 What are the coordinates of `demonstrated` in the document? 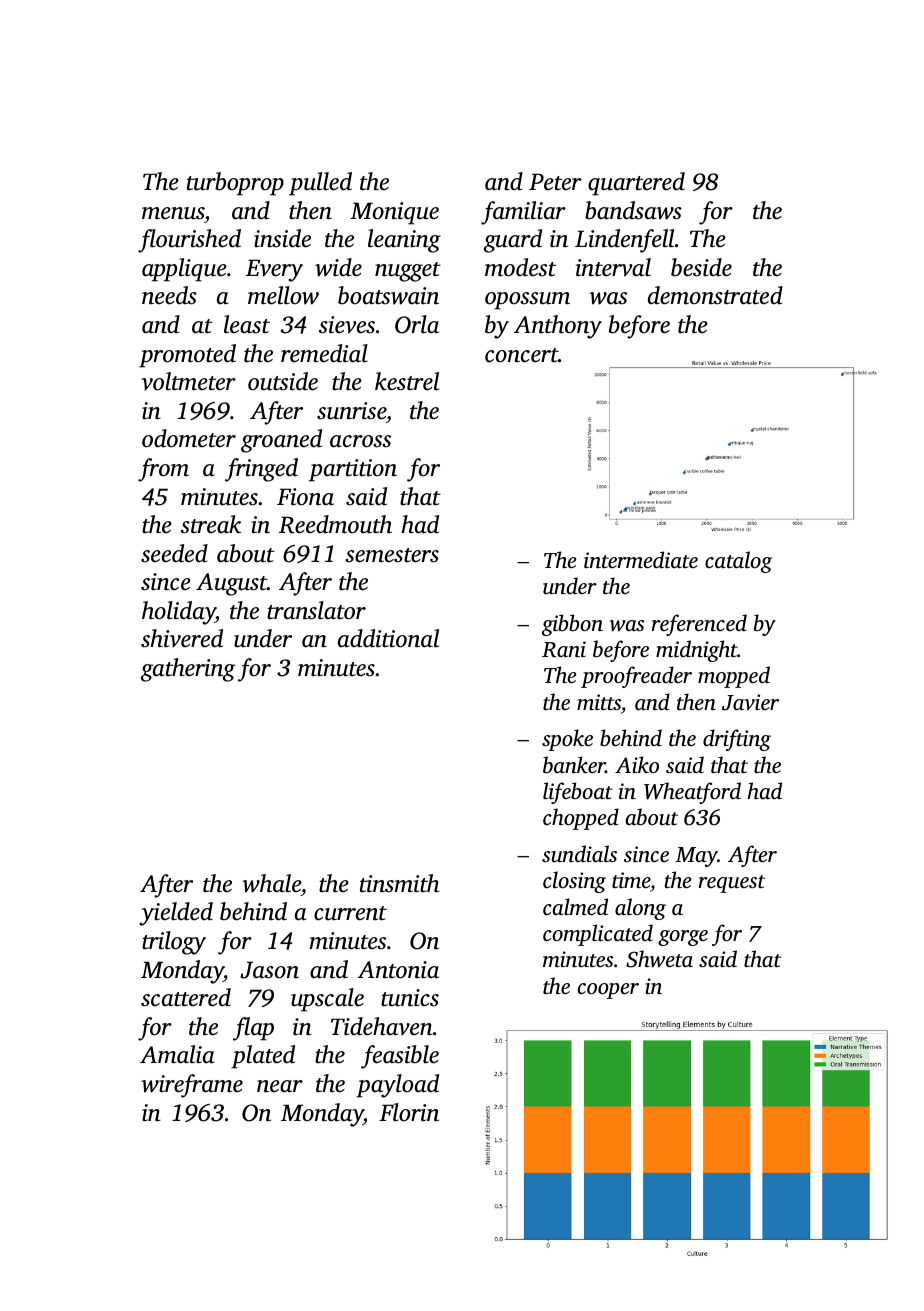 It's located at (715, 295).
